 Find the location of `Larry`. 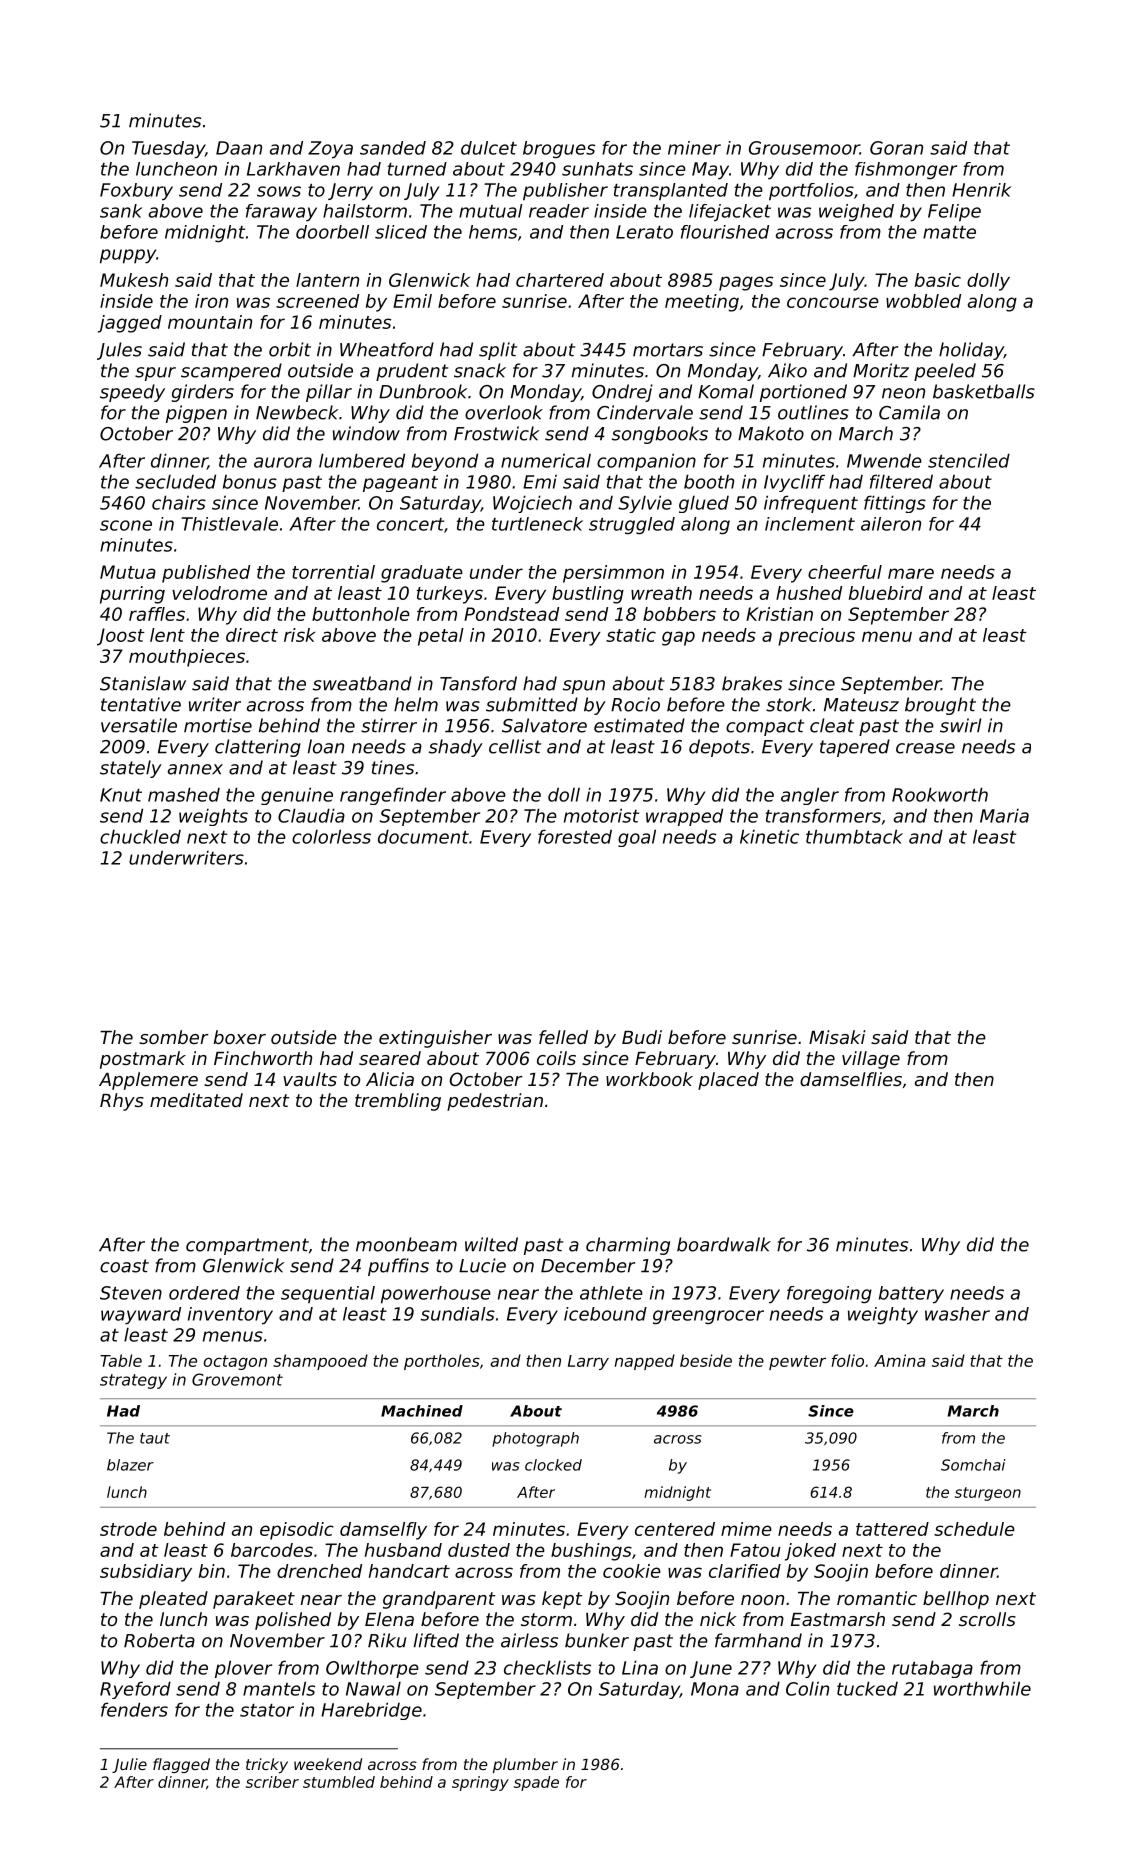

Larry is located at coordinates (588, 1362).
